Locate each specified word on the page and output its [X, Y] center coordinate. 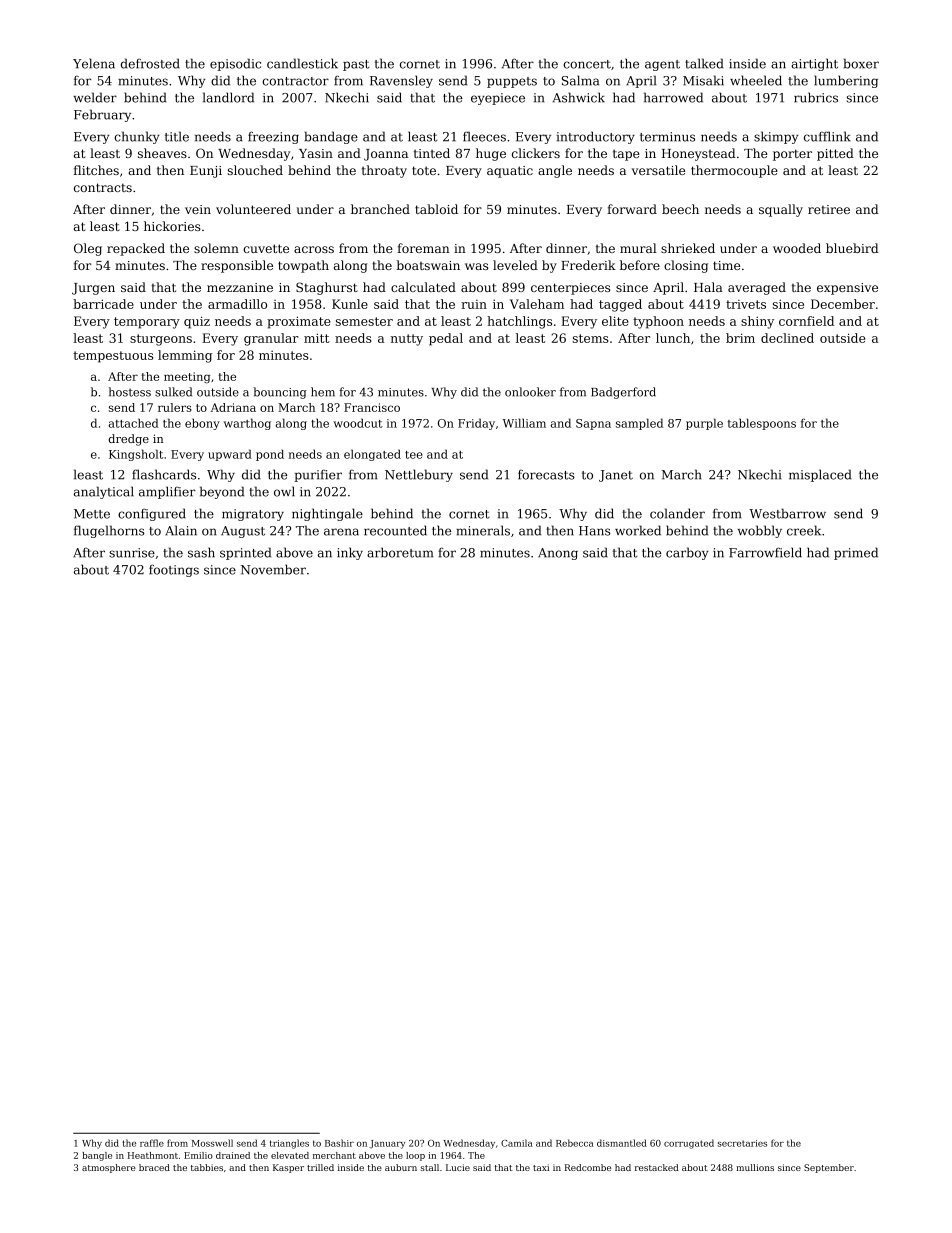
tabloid [436, 209]
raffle [152, 1143]
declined [787, 338]
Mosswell [212, 1143]
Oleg [88, 249]
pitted [835, 154]
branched [380, 209]
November [273, 569]
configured [152, 514]
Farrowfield [765, 552]
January [387, 1144]
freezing [273, 137]
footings [174, 570]
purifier [318, 475]
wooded [797, 248]
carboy [687, 553]
